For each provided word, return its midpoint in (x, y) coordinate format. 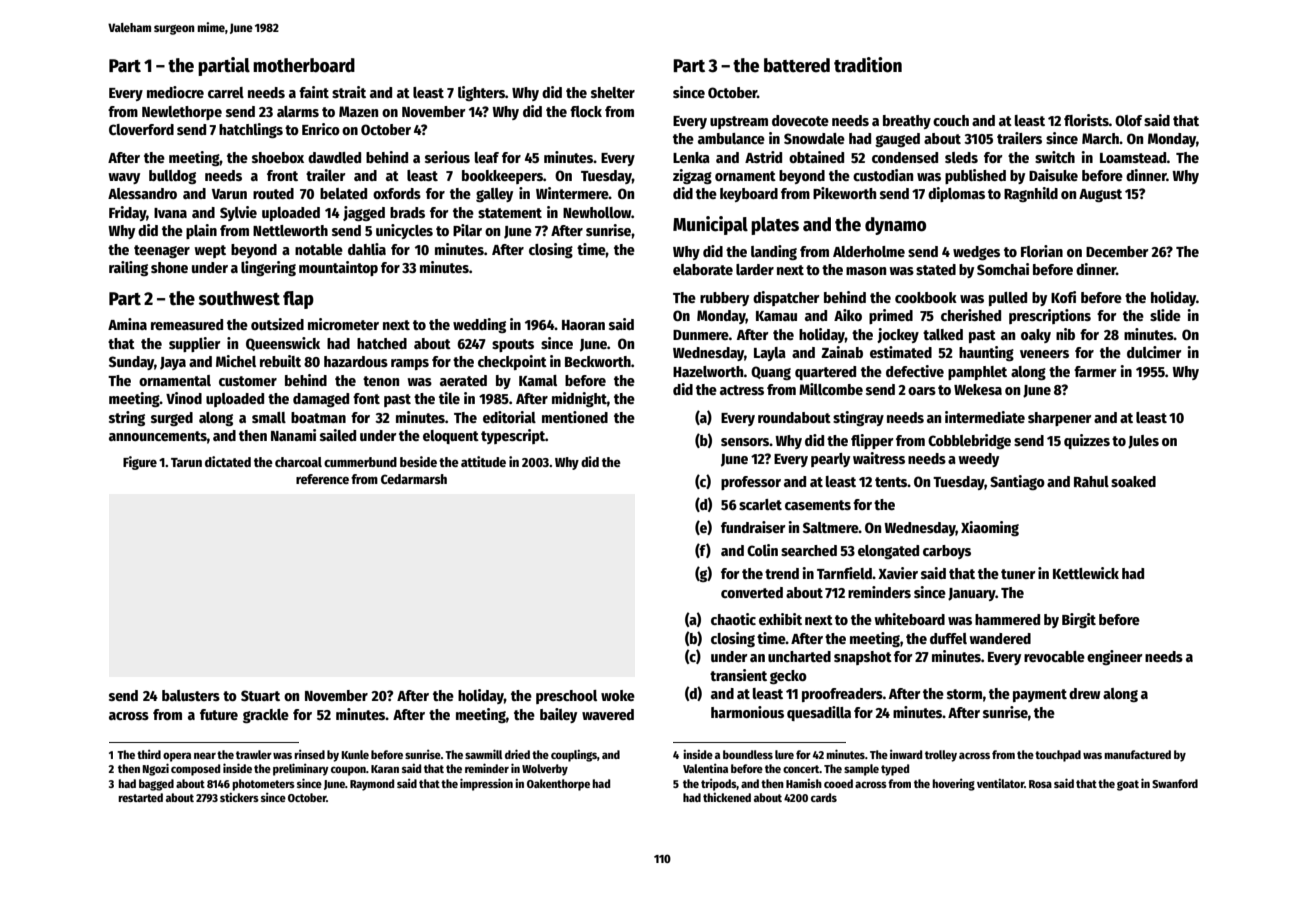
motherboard (304, 65)
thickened (727, 797)
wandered (1000, 638)
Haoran (583, 325)
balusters (191, 695)
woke (618, 695)
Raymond (372, 785)
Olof (1128, 120)
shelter (613, 92)
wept (210, 251)
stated (936, 269)
